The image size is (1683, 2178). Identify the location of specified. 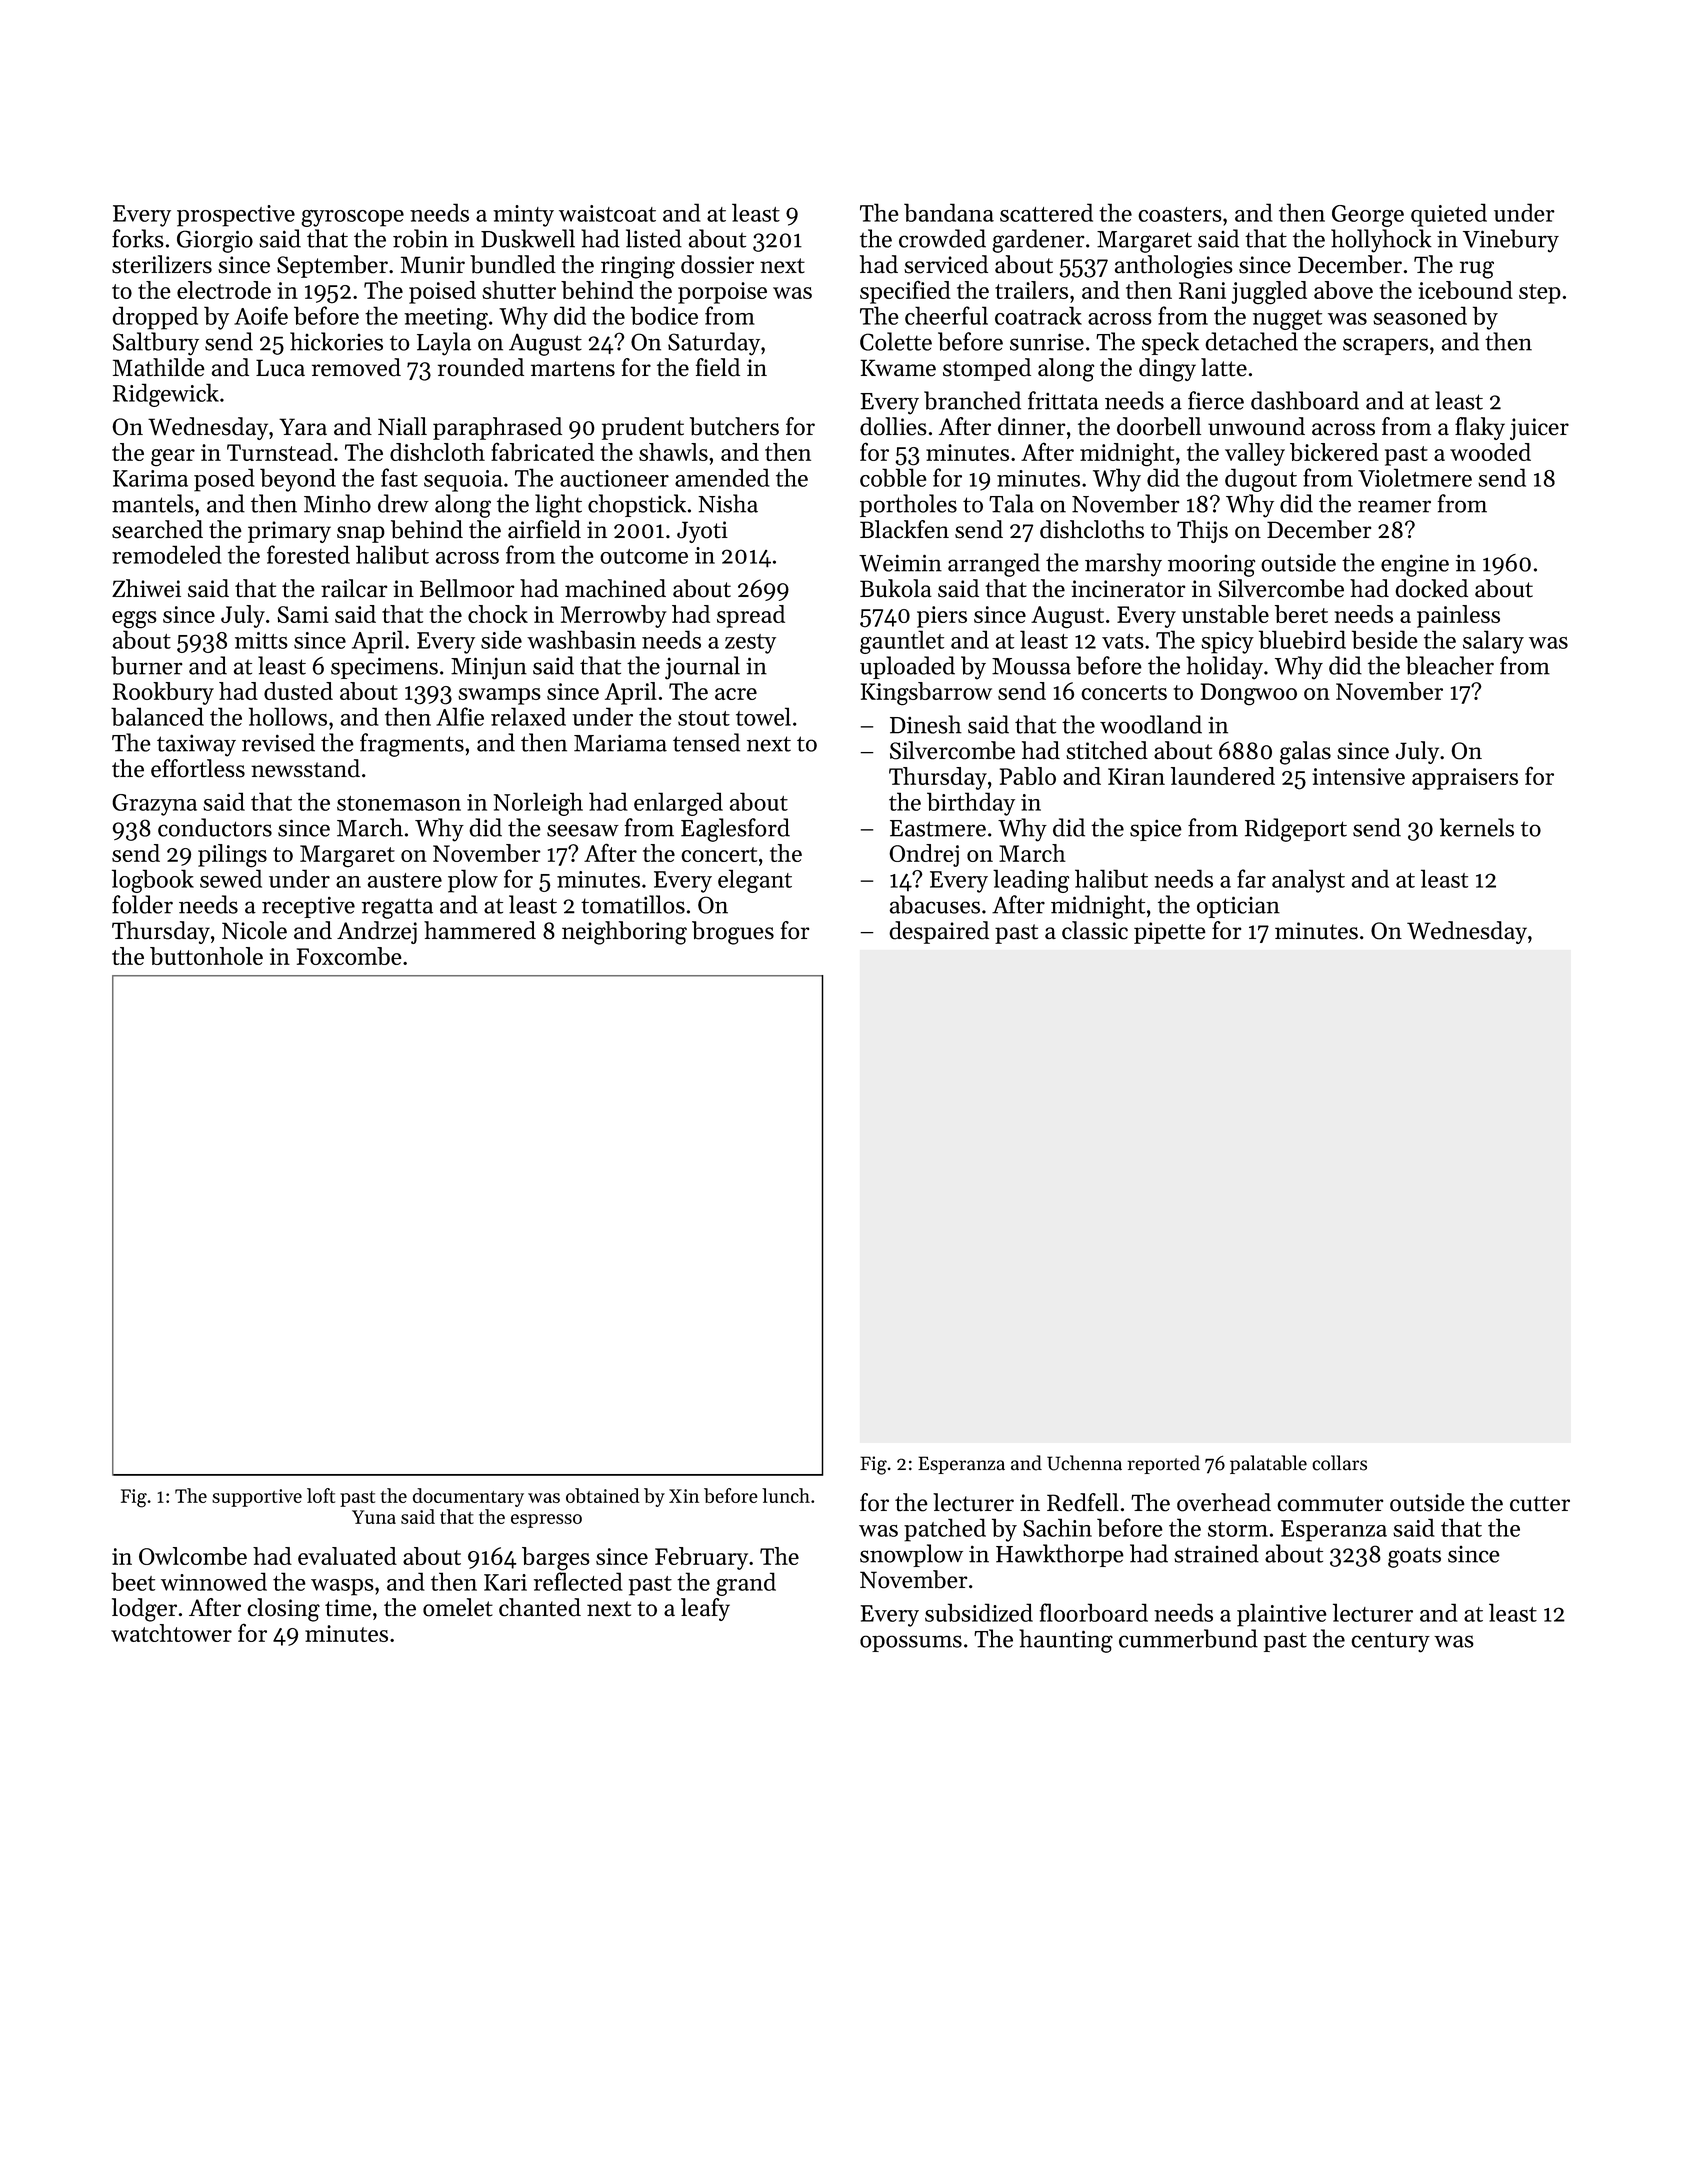
(905, 292).
